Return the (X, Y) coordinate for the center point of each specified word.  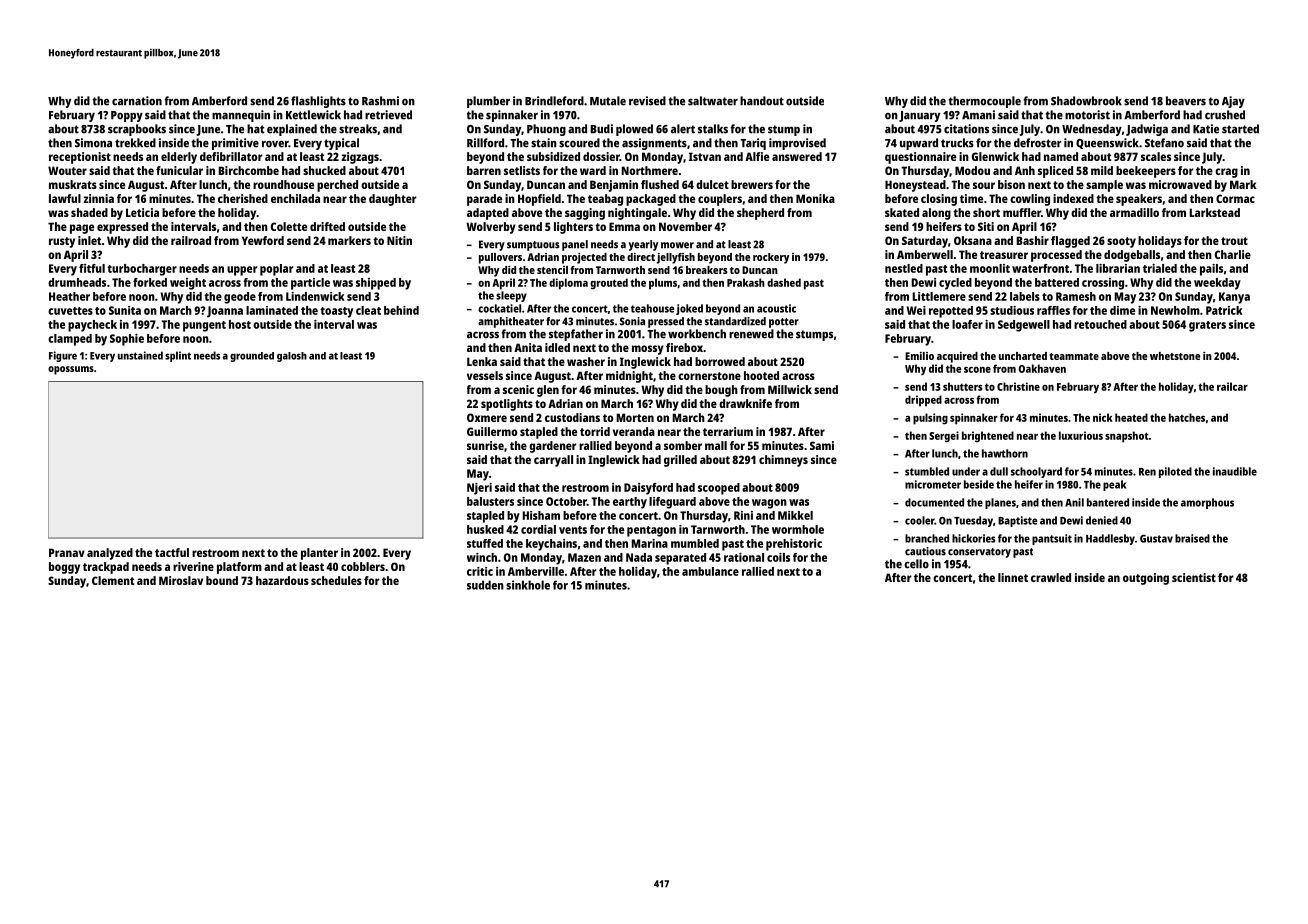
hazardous (282, 580)
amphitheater (511, 322)
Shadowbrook (1086, 101)
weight (188, 284)
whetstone (1175, 356)
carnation (137, 101)
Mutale (608, 101)
